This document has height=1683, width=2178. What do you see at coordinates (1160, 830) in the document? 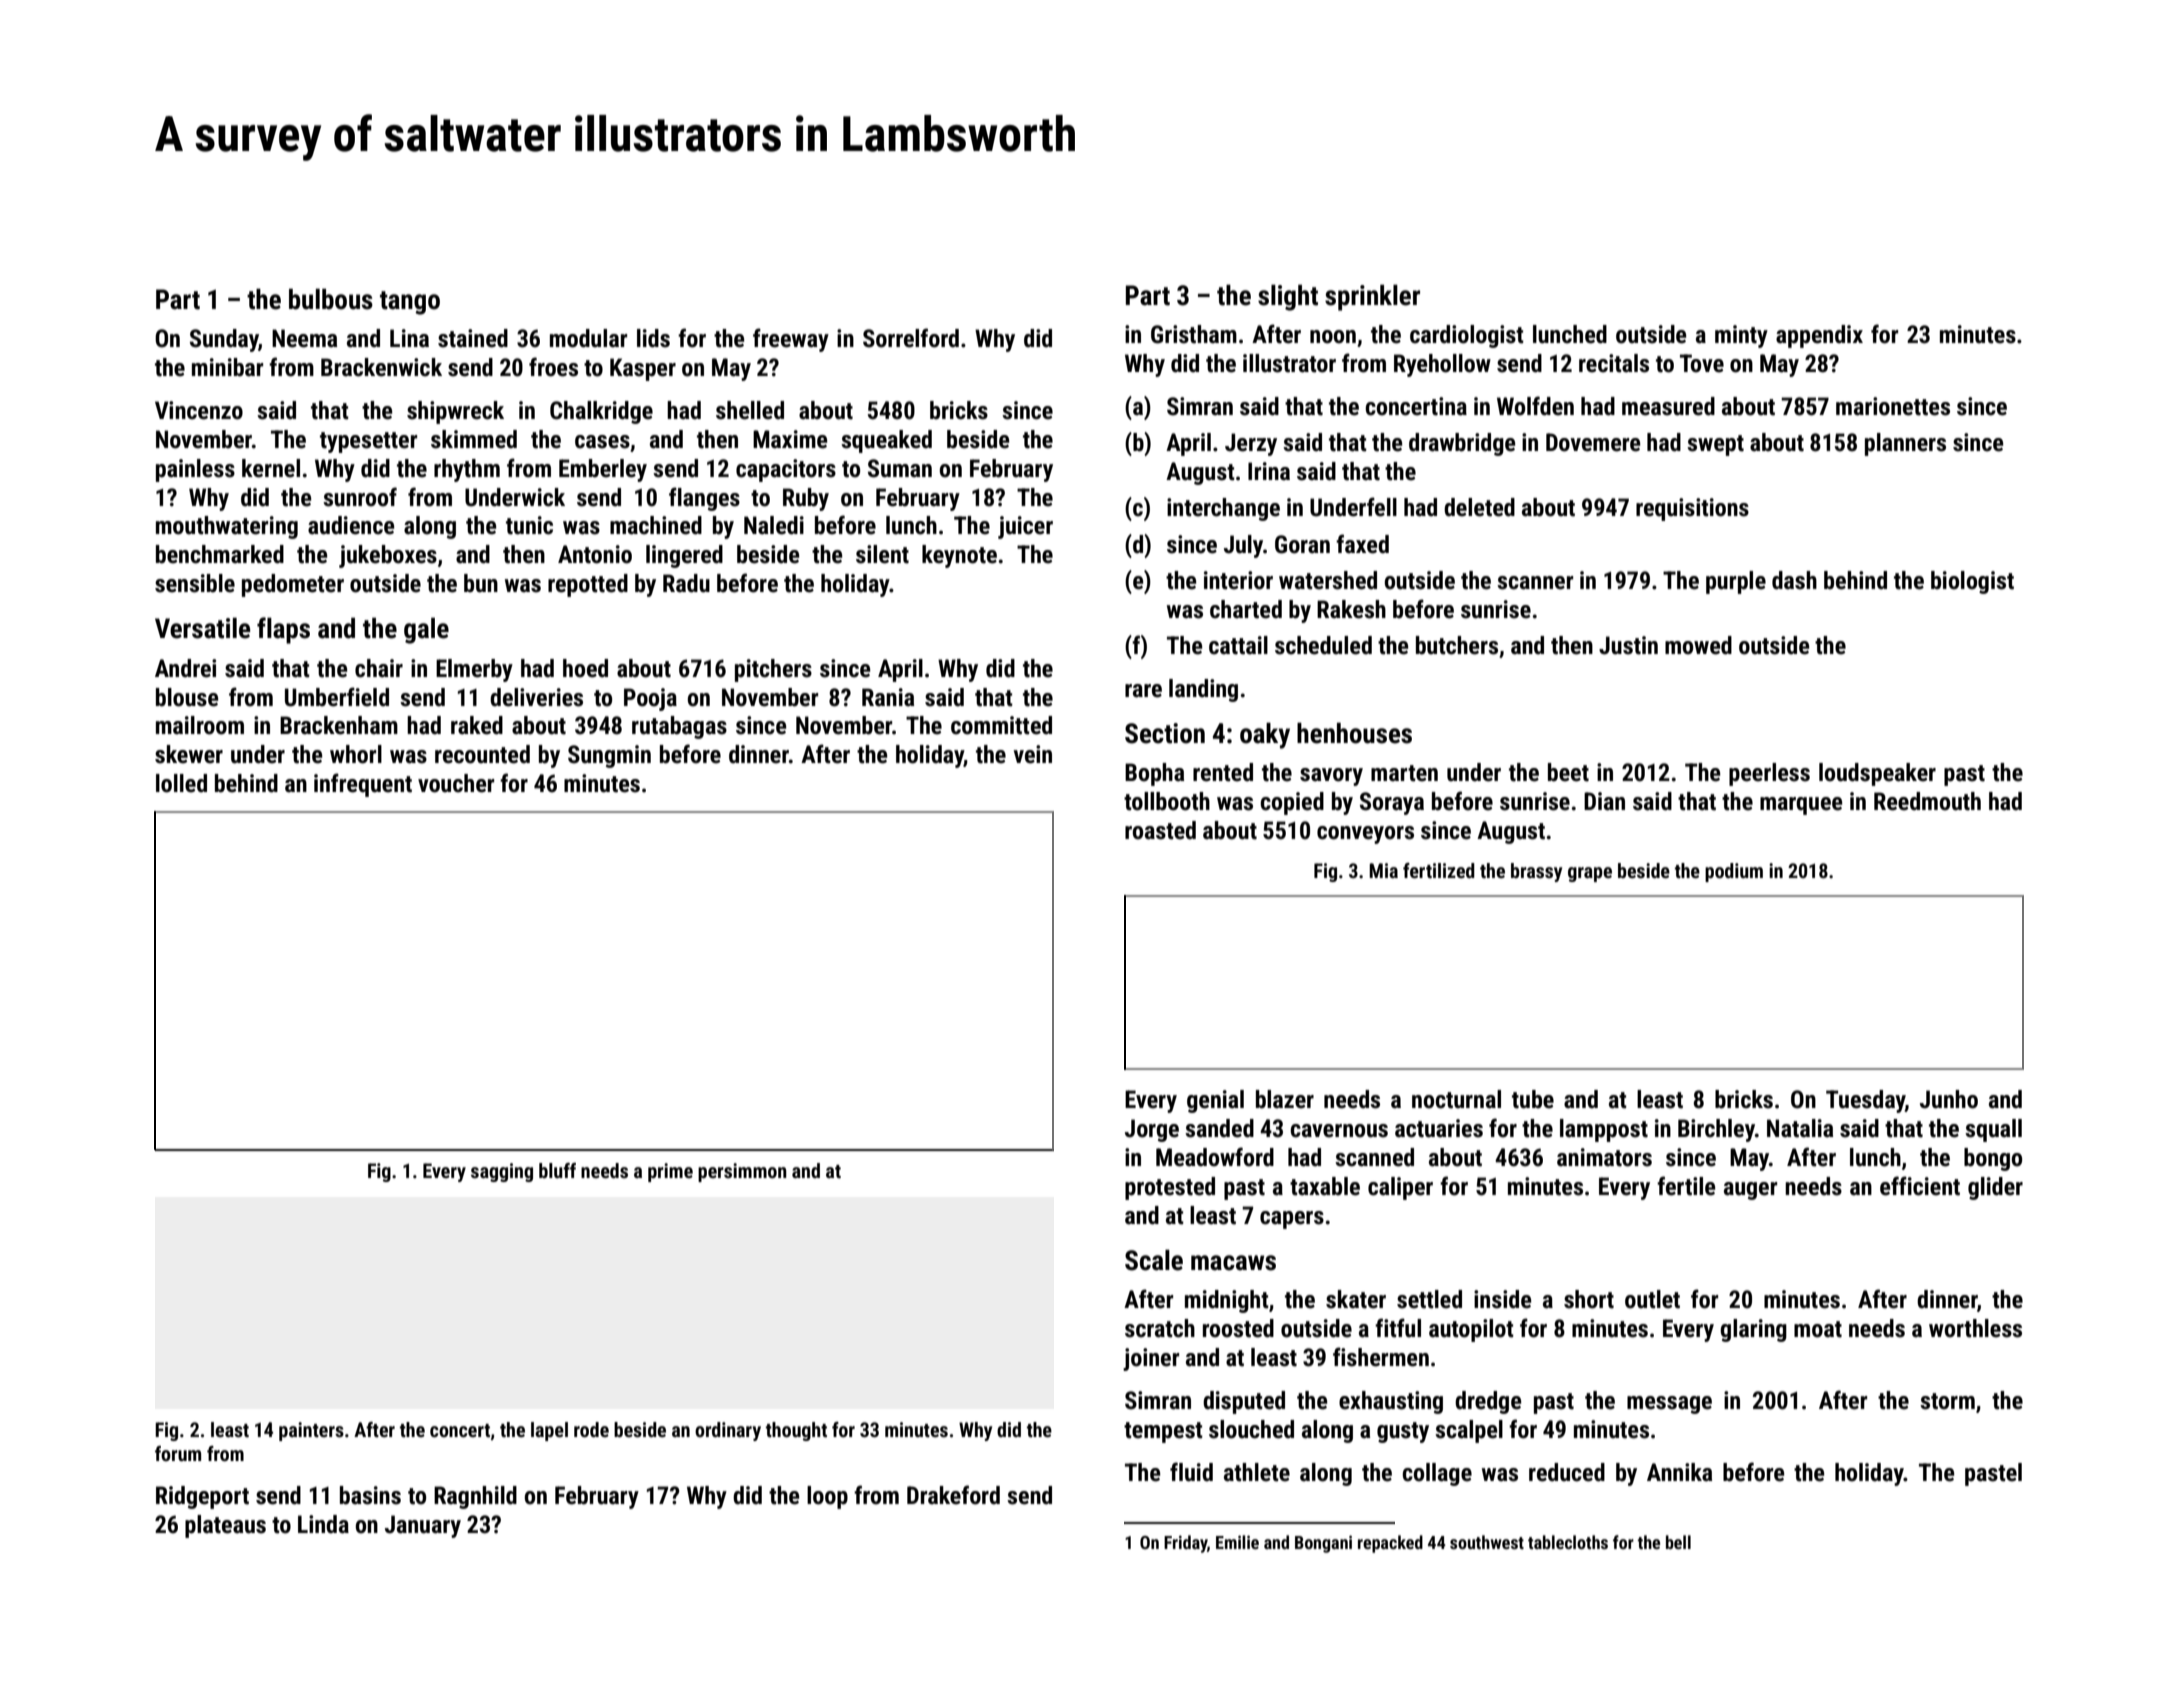
I see `roasted` at bounding box center [1160, 830].
